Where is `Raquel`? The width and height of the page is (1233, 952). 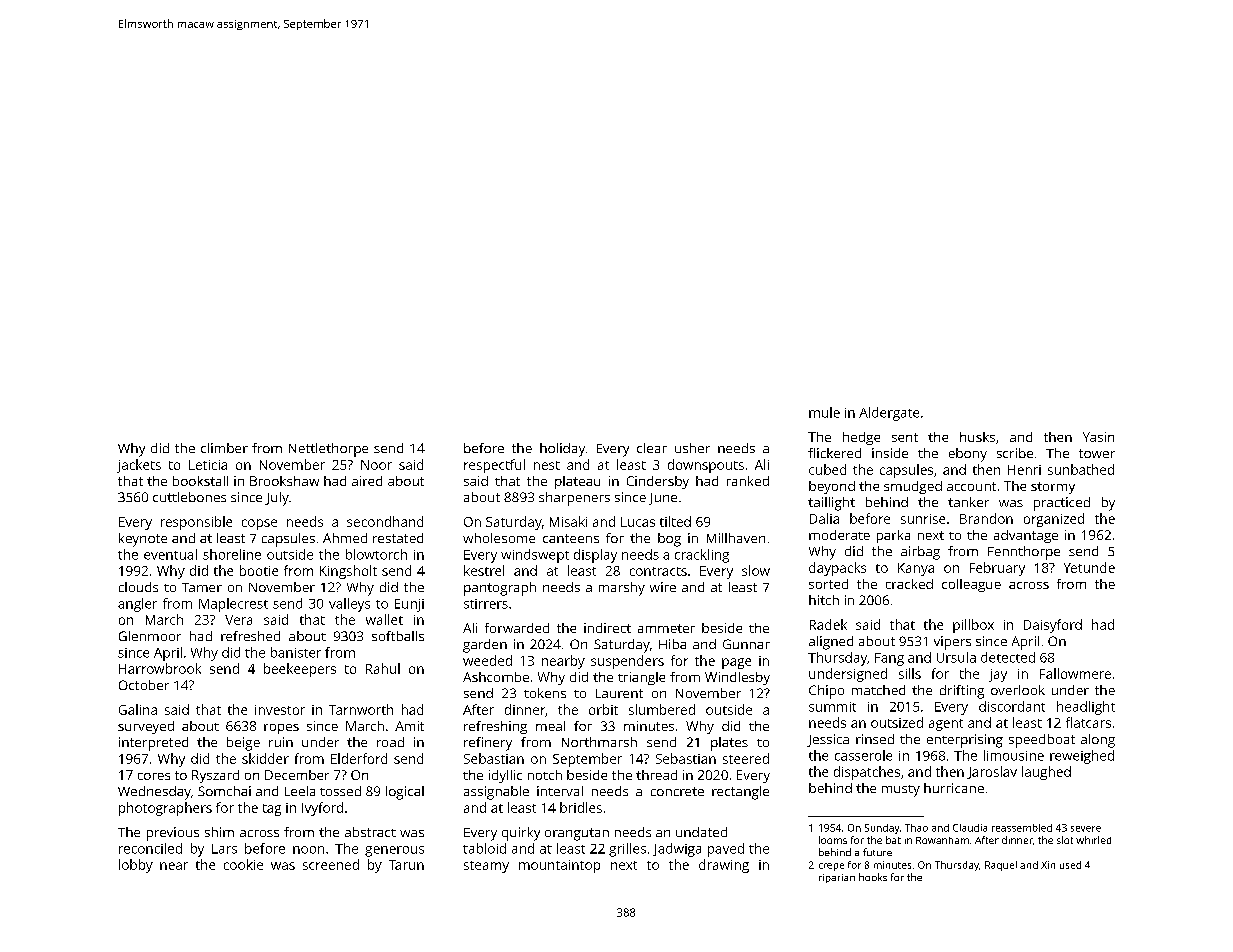
Raquel is located at coordinates (1001, 866).
